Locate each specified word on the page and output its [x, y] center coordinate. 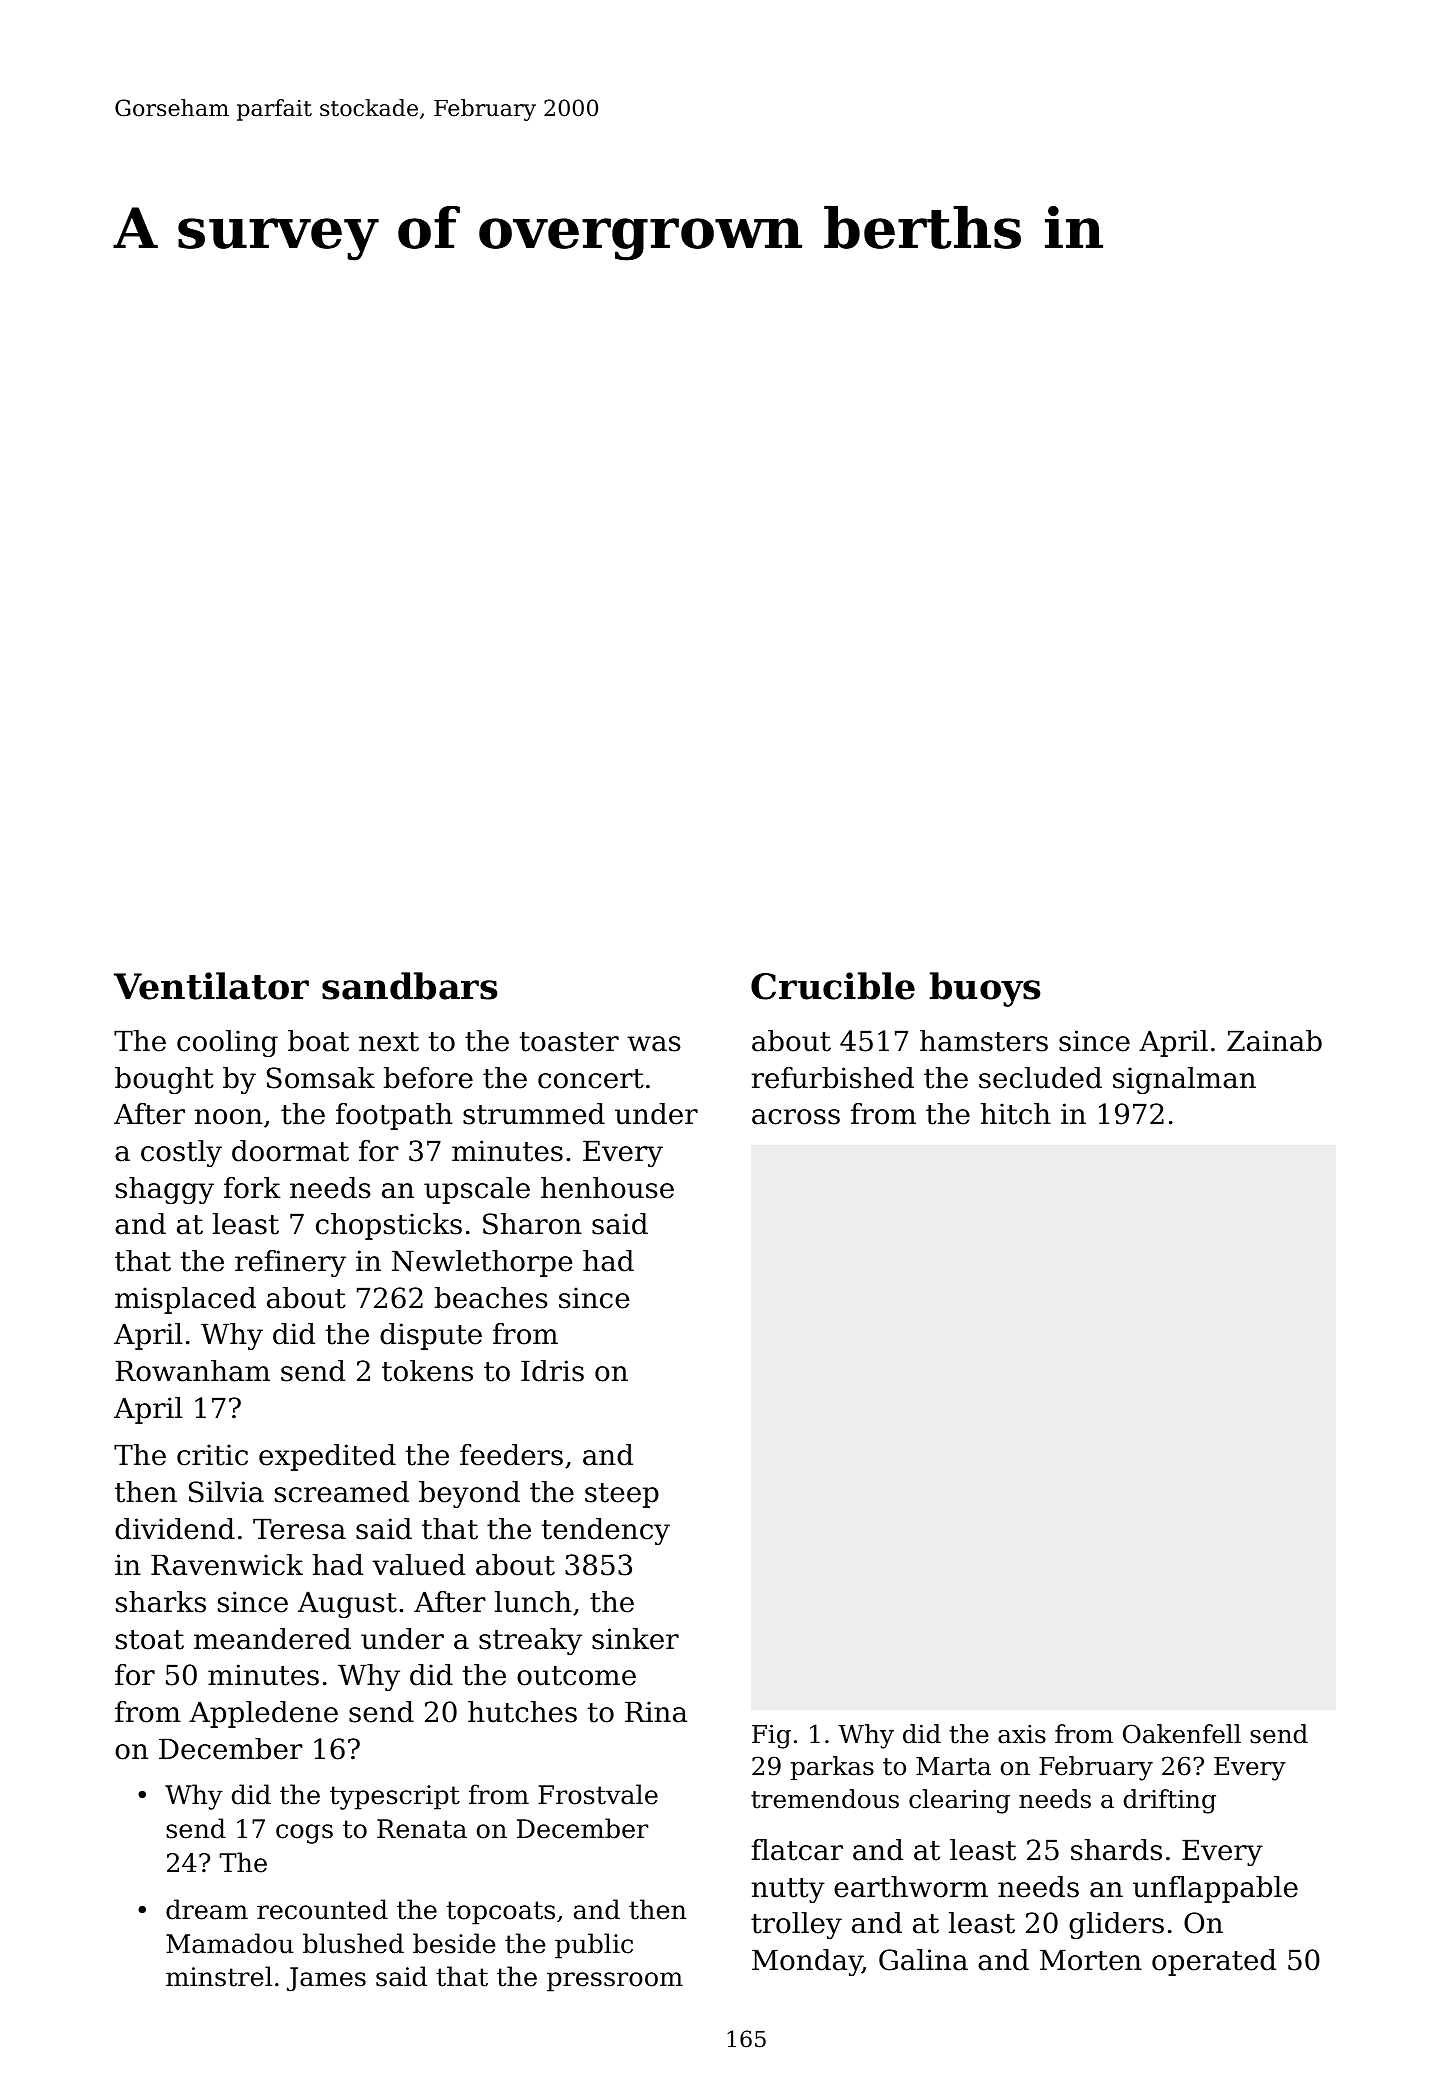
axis [1022, 1734]
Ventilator [211, 986]
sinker [635, 1639]
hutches [522, 1712]
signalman [1184, 1080]
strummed [534, 1114]
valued [418, 1565]
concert [591, 1079]
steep [622, 1495]
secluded [1040, 1078]
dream [207, 1909]
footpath [394, 1116]
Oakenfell [1182, 1734]
